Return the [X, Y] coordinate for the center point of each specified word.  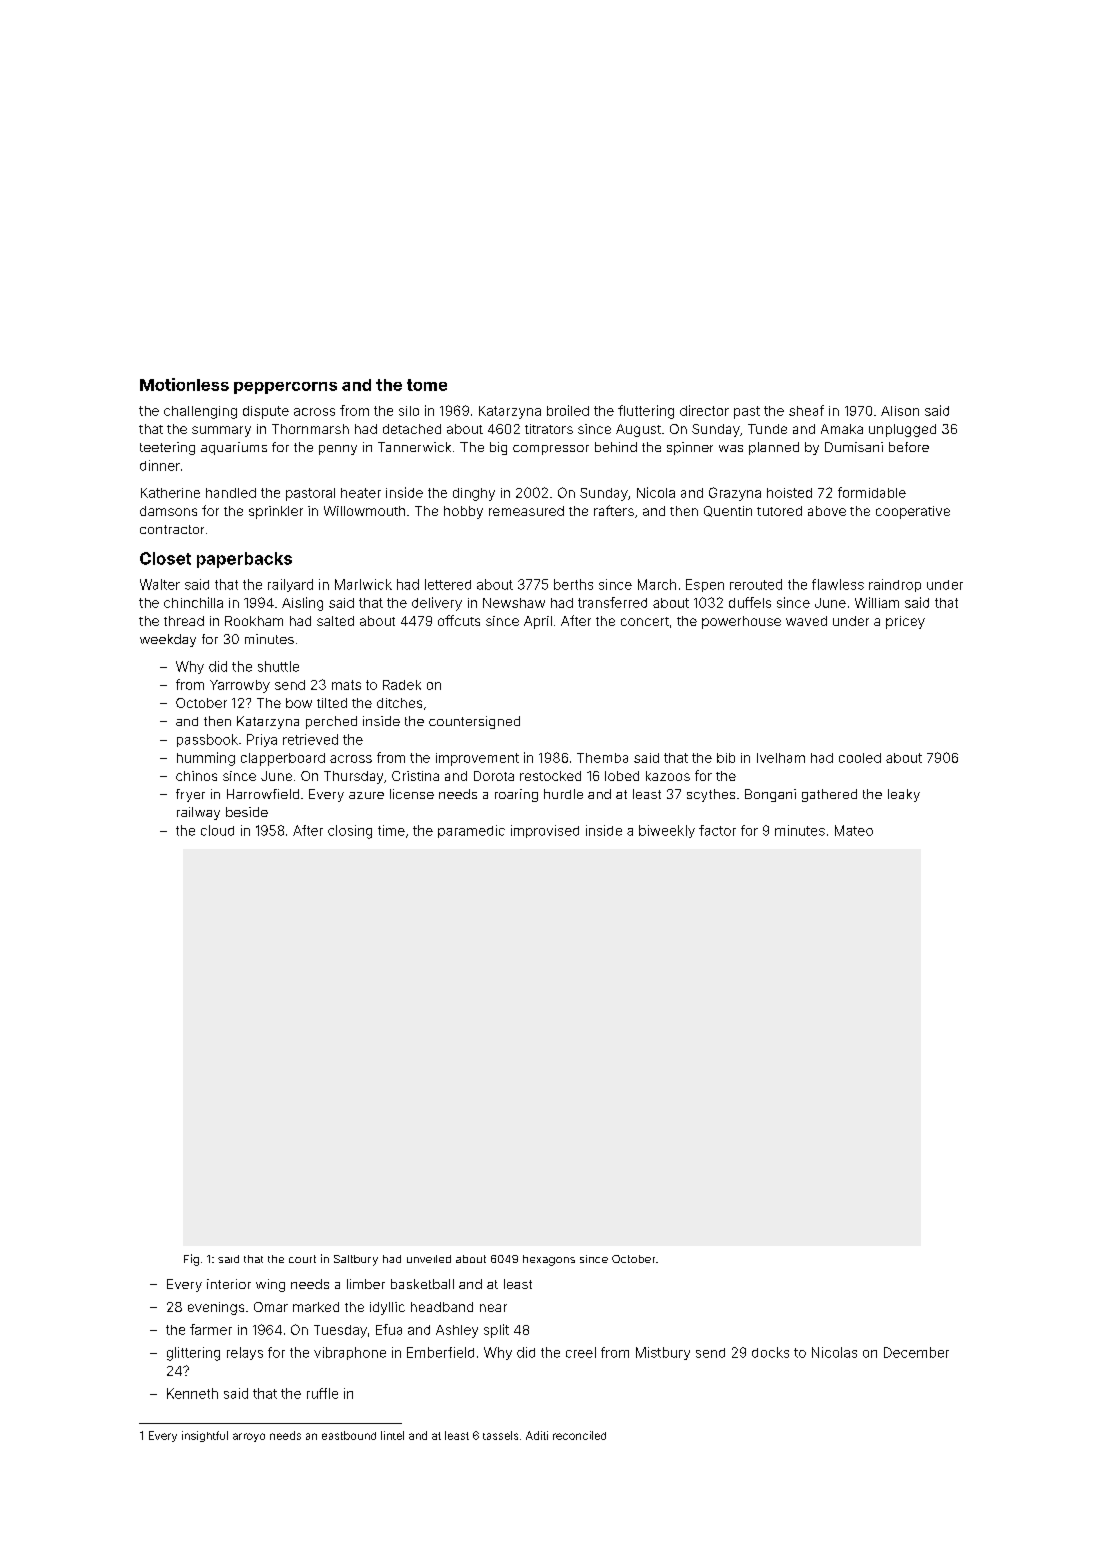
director [704, 410]
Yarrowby [240, 686]
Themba [602, 758]
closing [350, 832]
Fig [191, 1260]
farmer [211, 1329]
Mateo [854, 830]
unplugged [902, 430]
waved [806, 621]
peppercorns [285, 388]
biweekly [667, 831]
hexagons [549, 1260]
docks [770, 1352]
